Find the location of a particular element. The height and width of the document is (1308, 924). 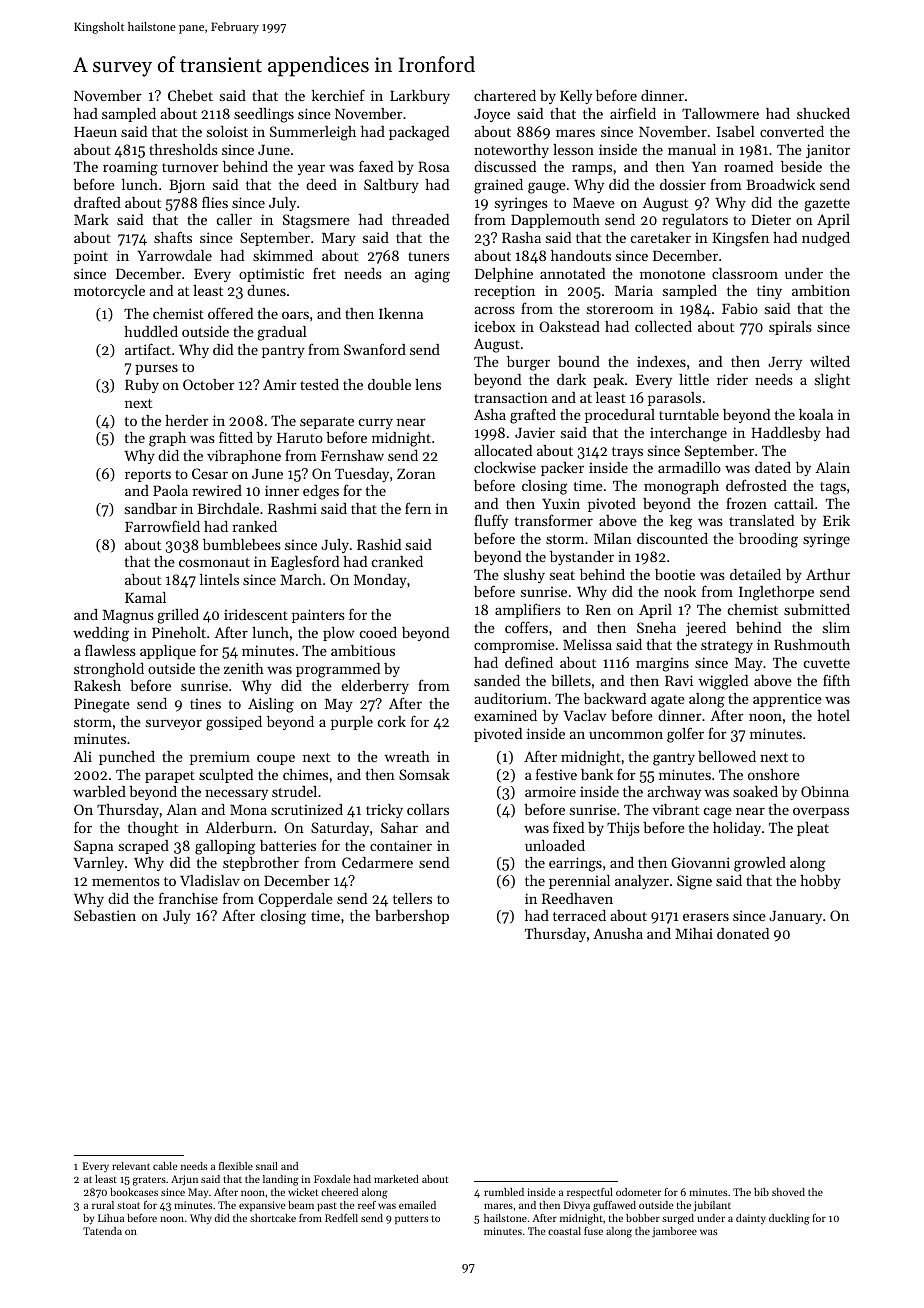

perennial is located at coordinates (579, 882).
